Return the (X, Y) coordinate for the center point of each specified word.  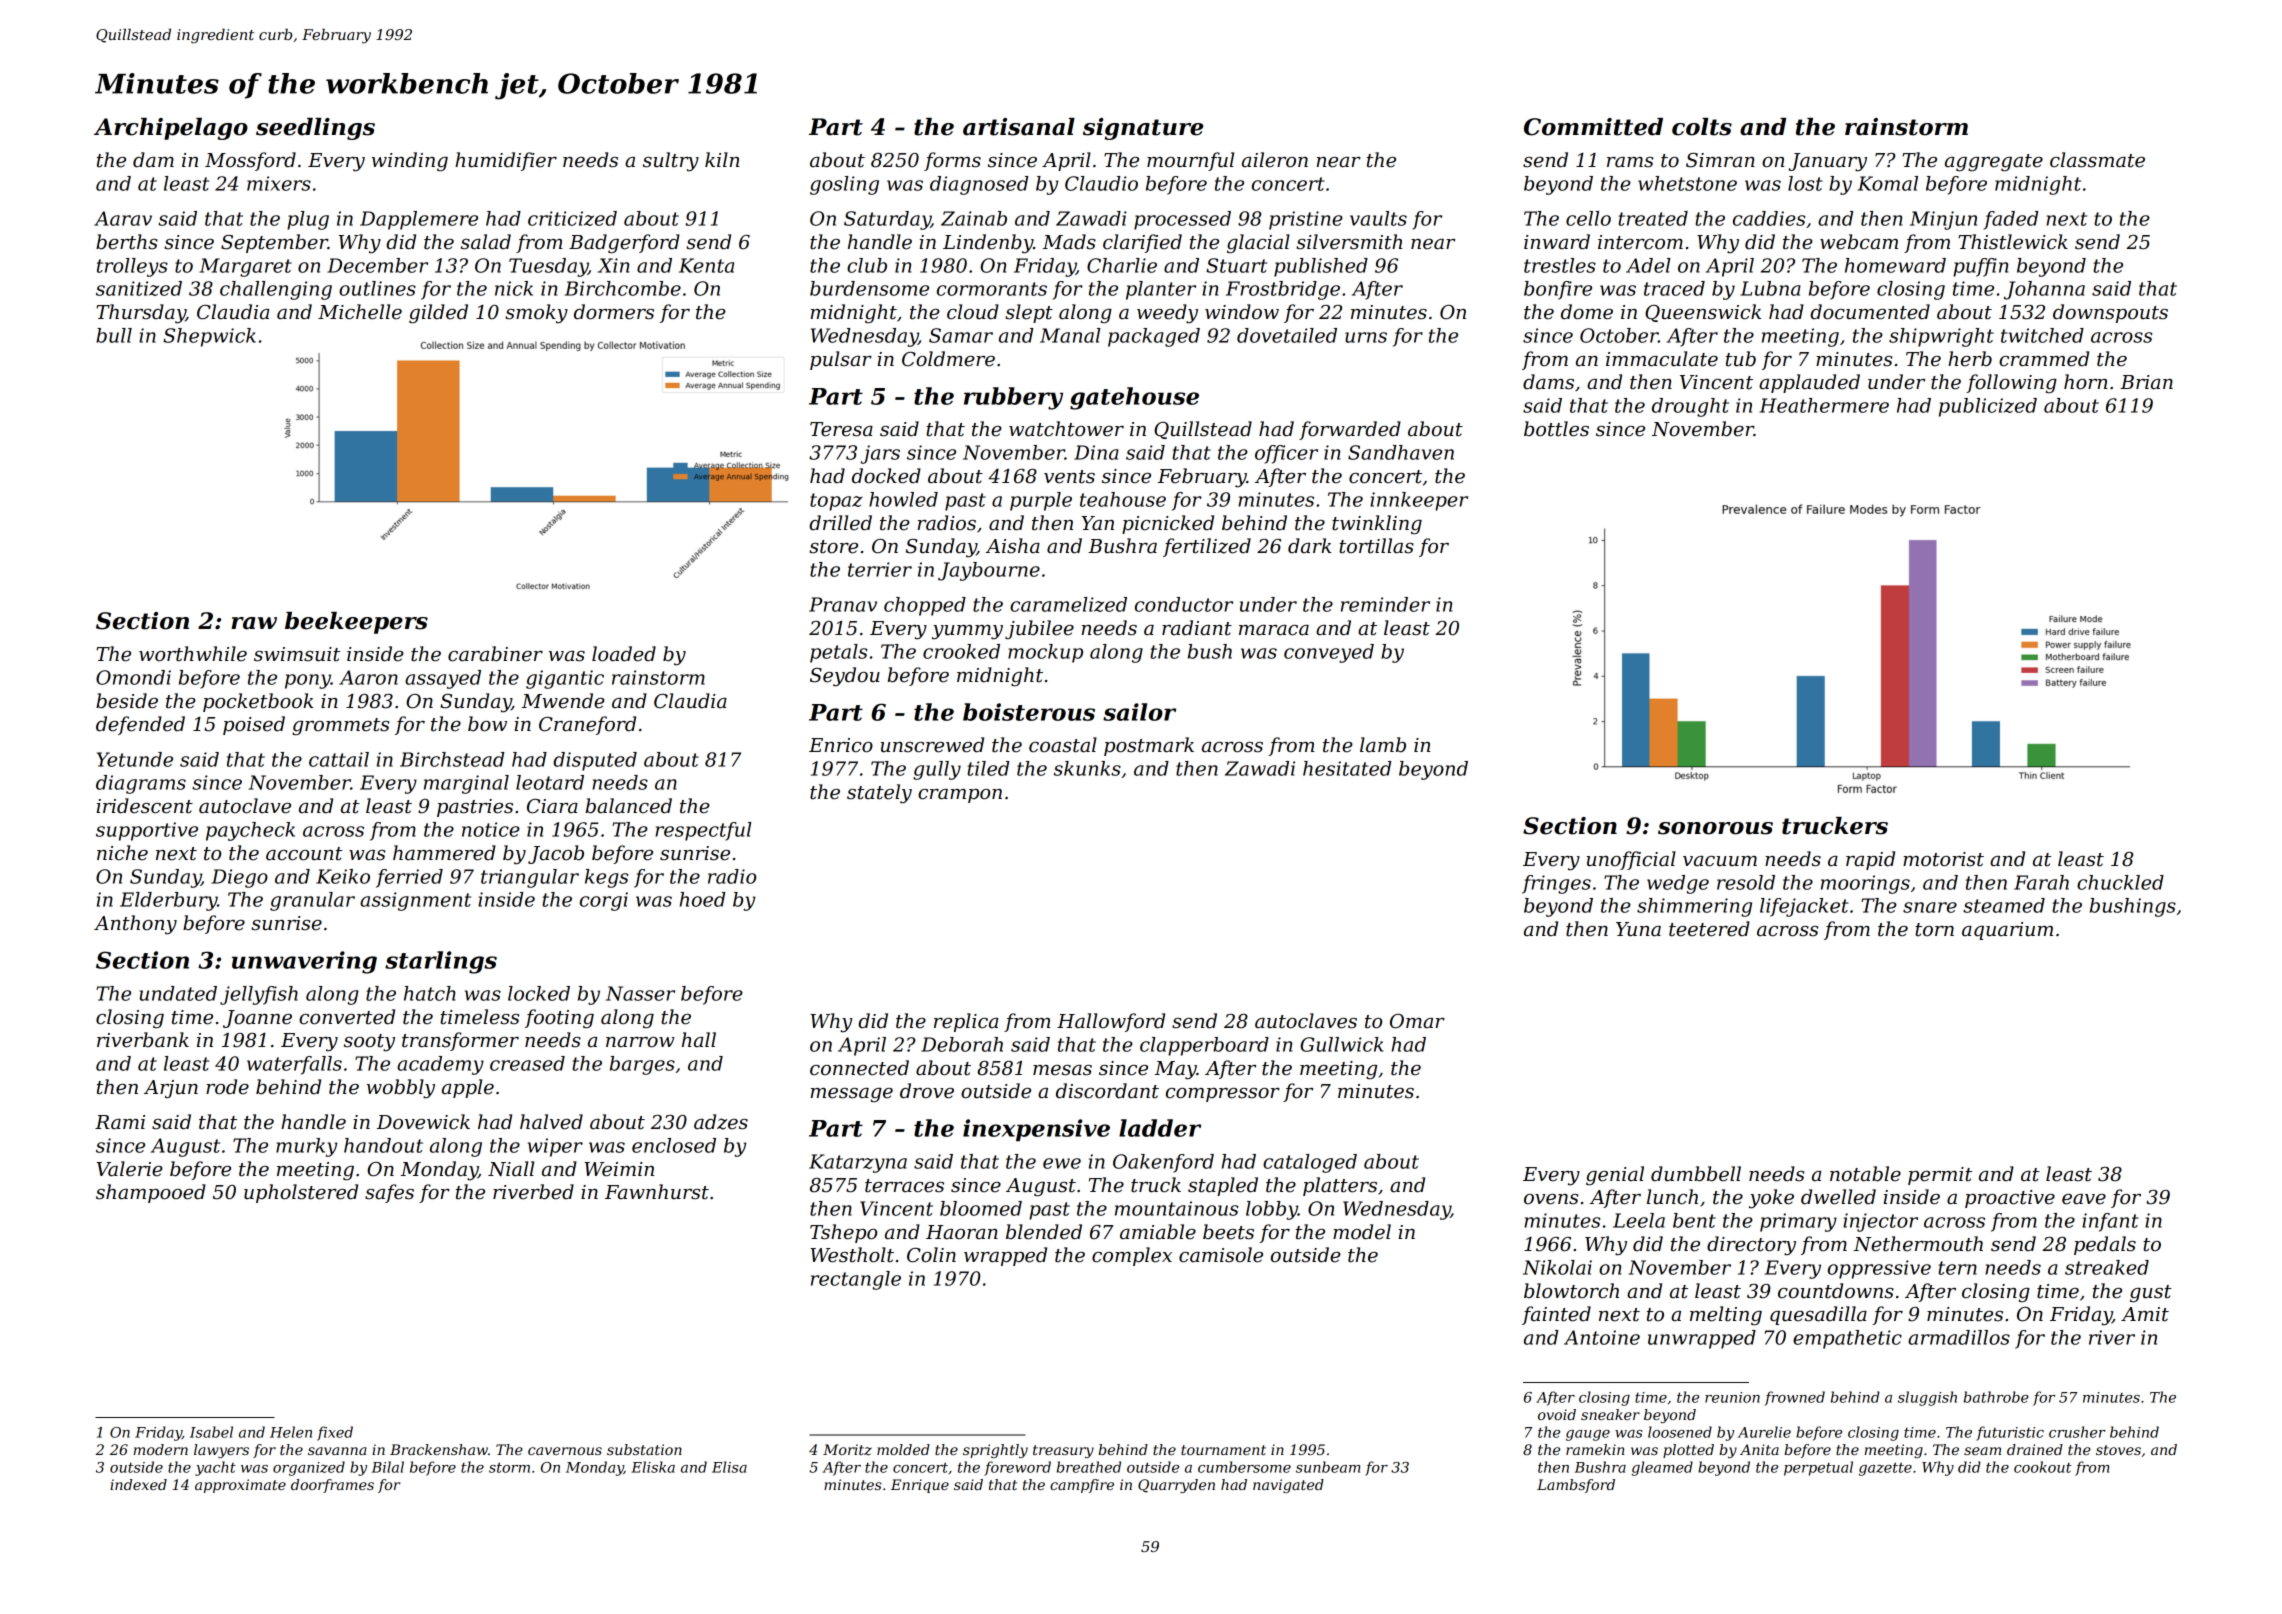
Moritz (847, 1450)
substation (644, 1449)
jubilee (1039, 630)
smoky (536, 314)
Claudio (1101, 183)
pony (308, 681)
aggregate (1994, 163)
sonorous (1715, 828)
